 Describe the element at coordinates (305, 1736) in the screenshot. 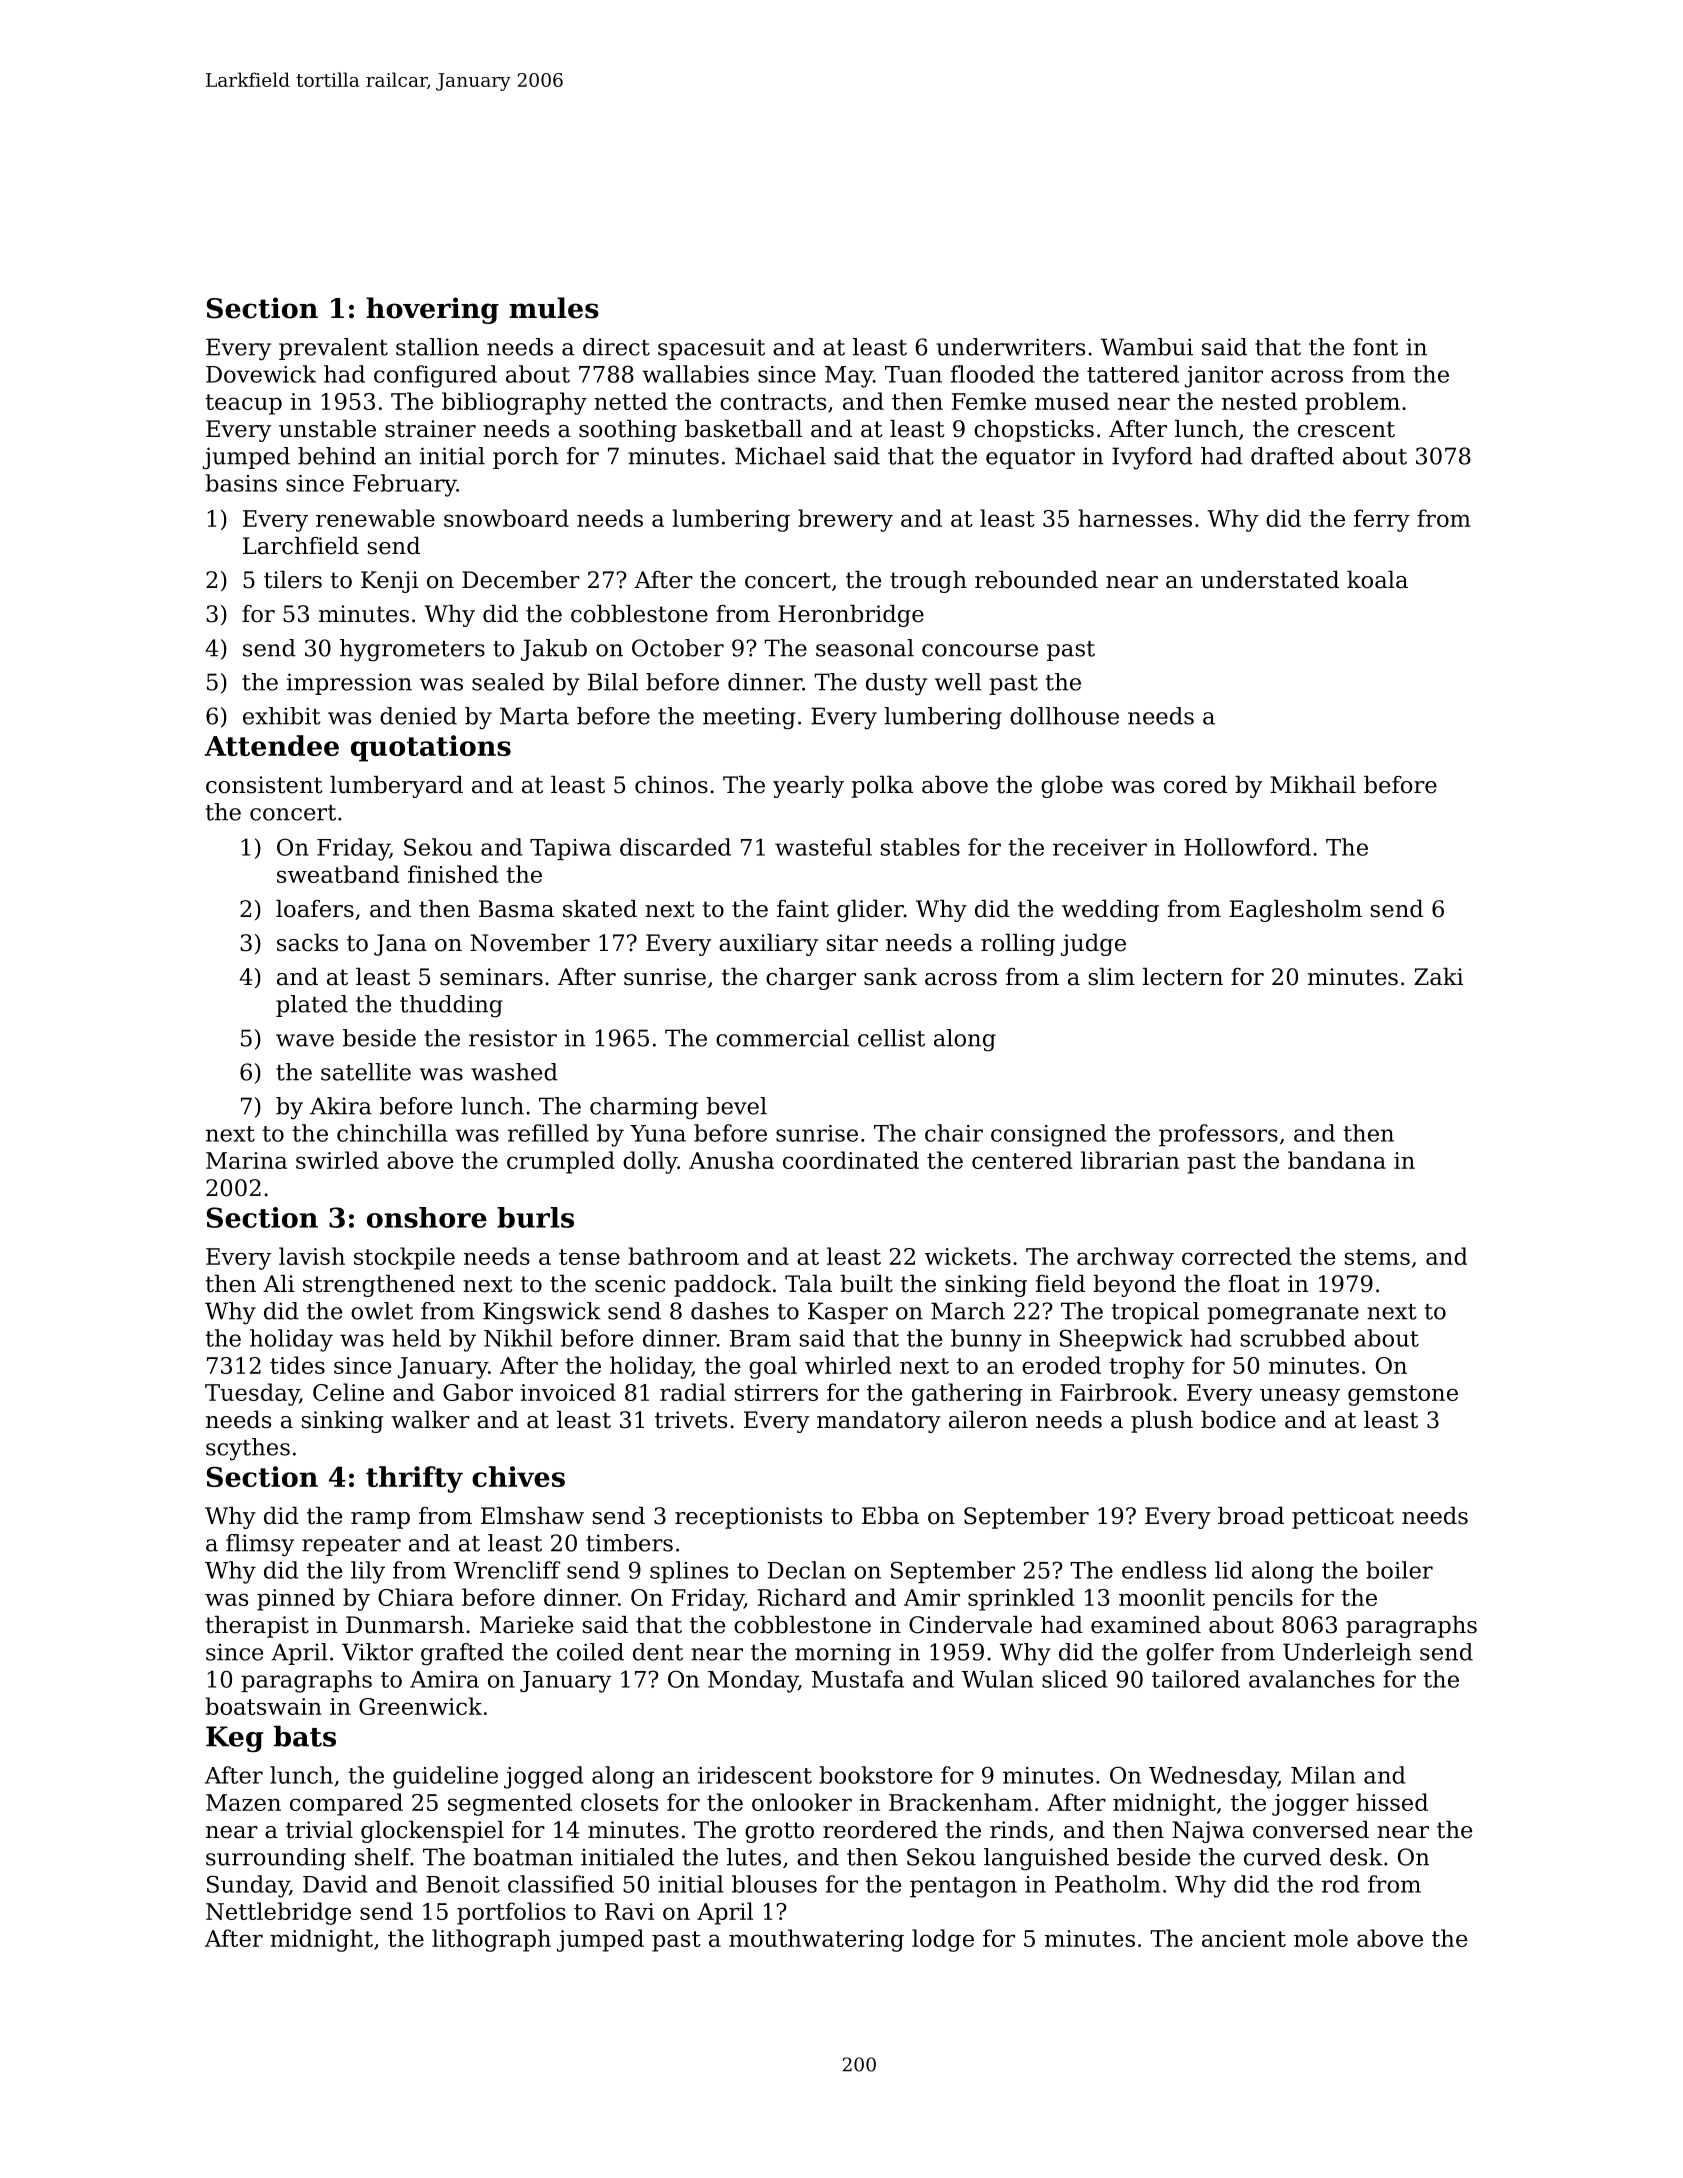

I see `bats` at that location.
